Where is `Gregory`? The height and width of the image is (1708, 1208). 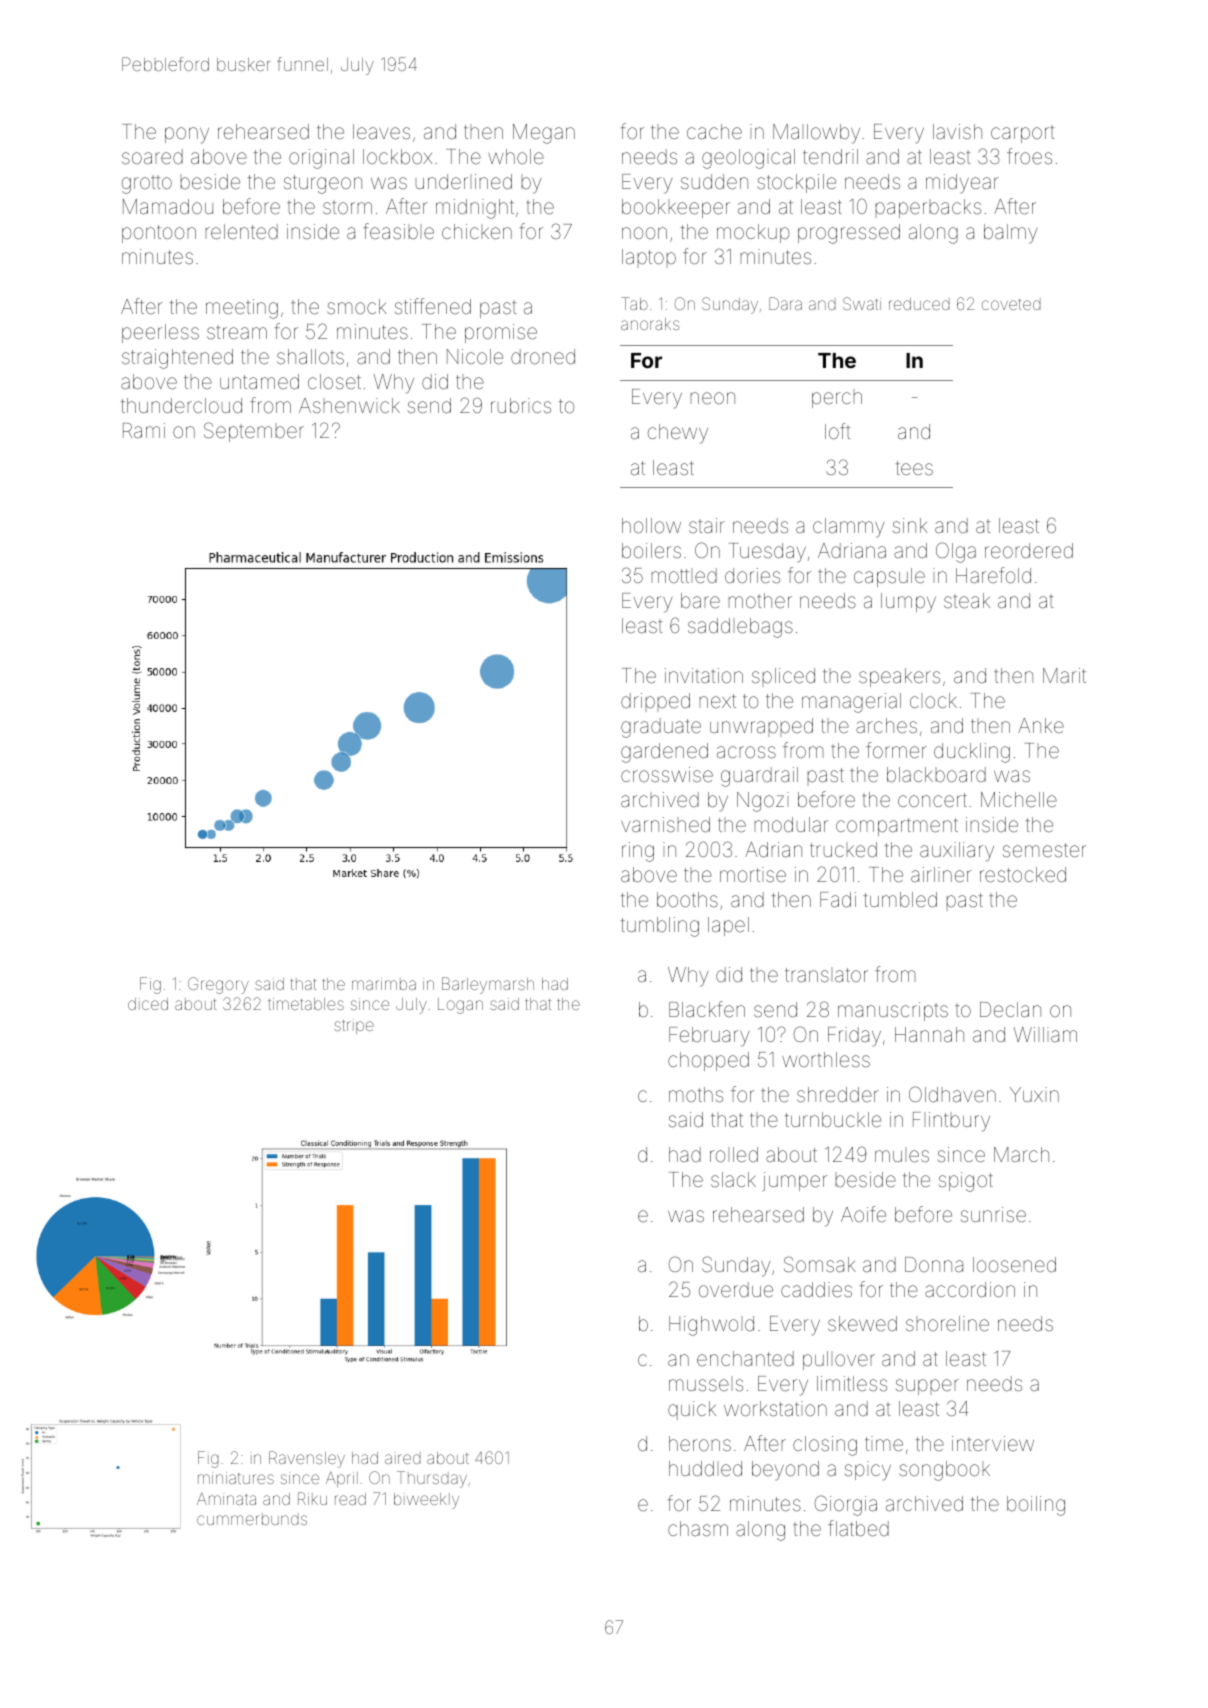 Gregory is located at coordinates (218, 985).
